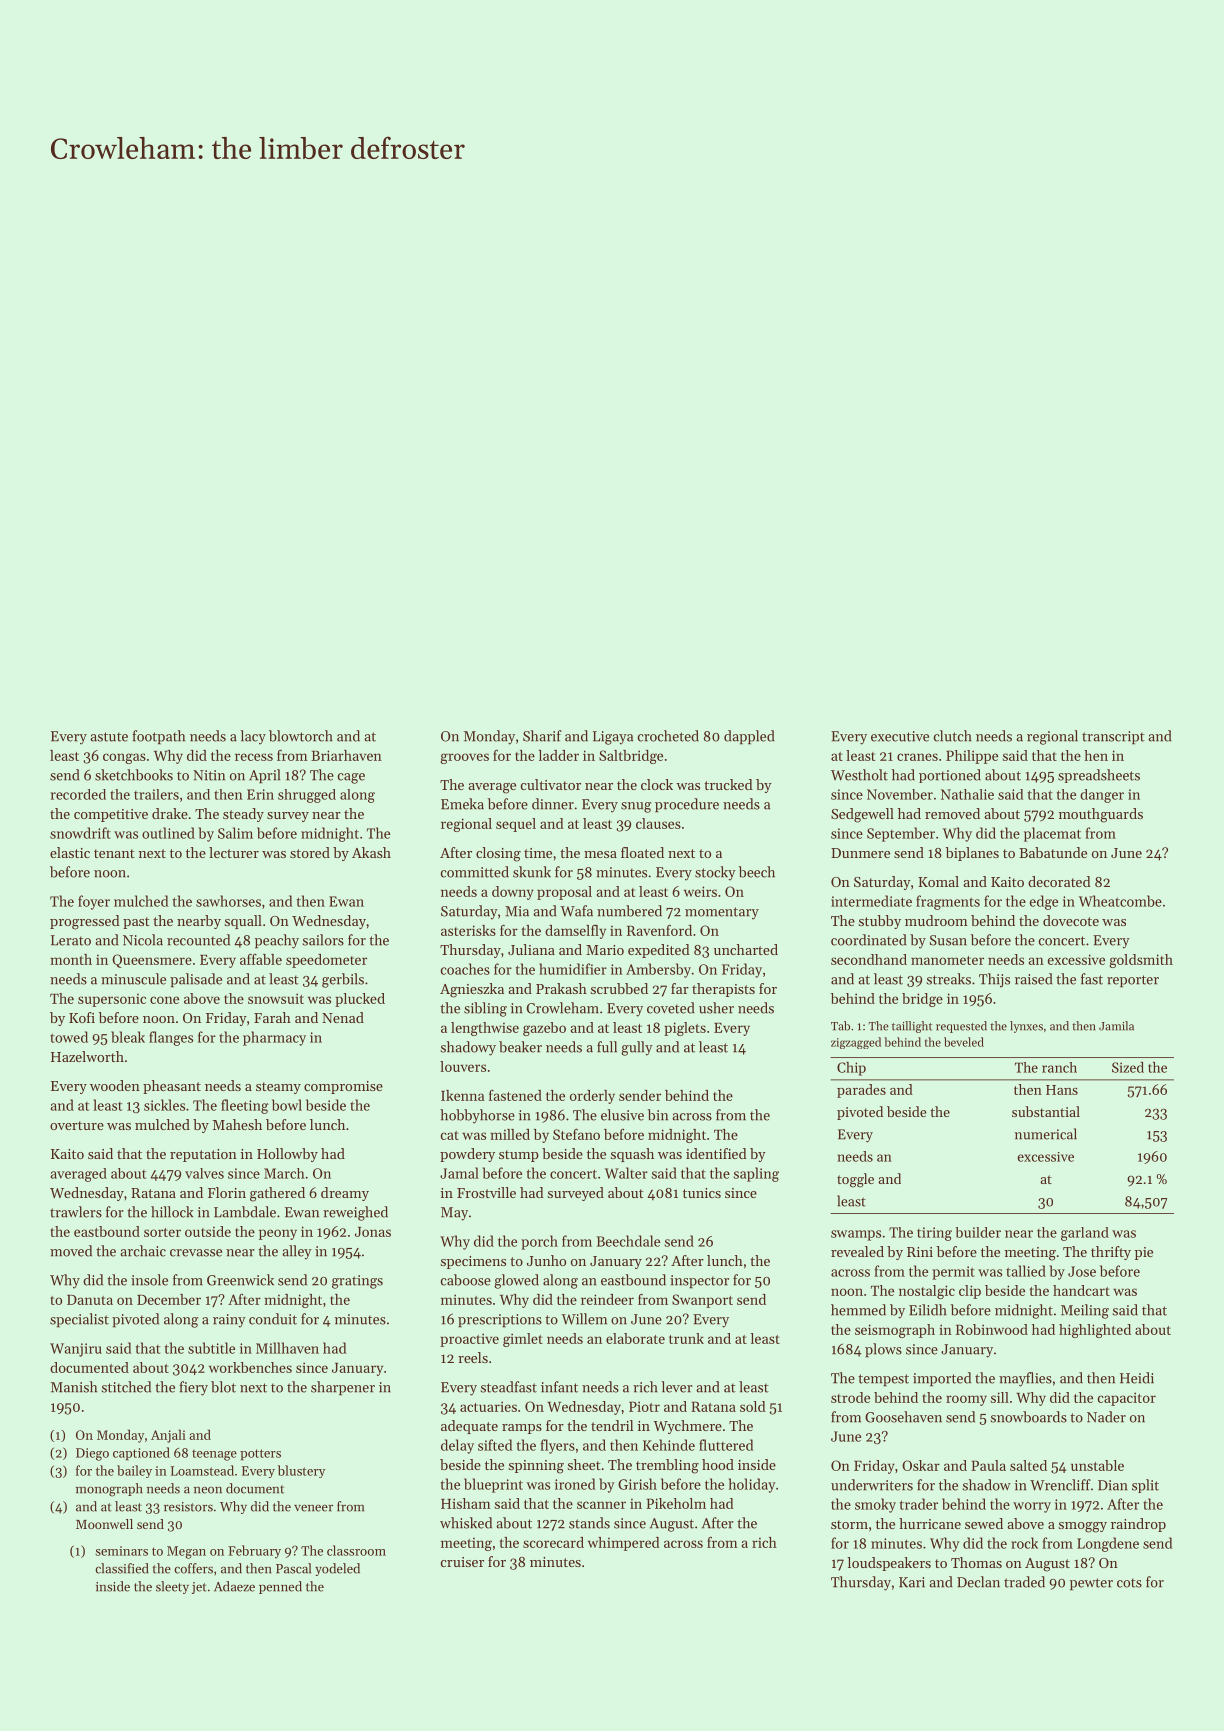 The width and height of the screenshot is (1224, 1731). I want to click on Ravenford, so click(659, 930).
